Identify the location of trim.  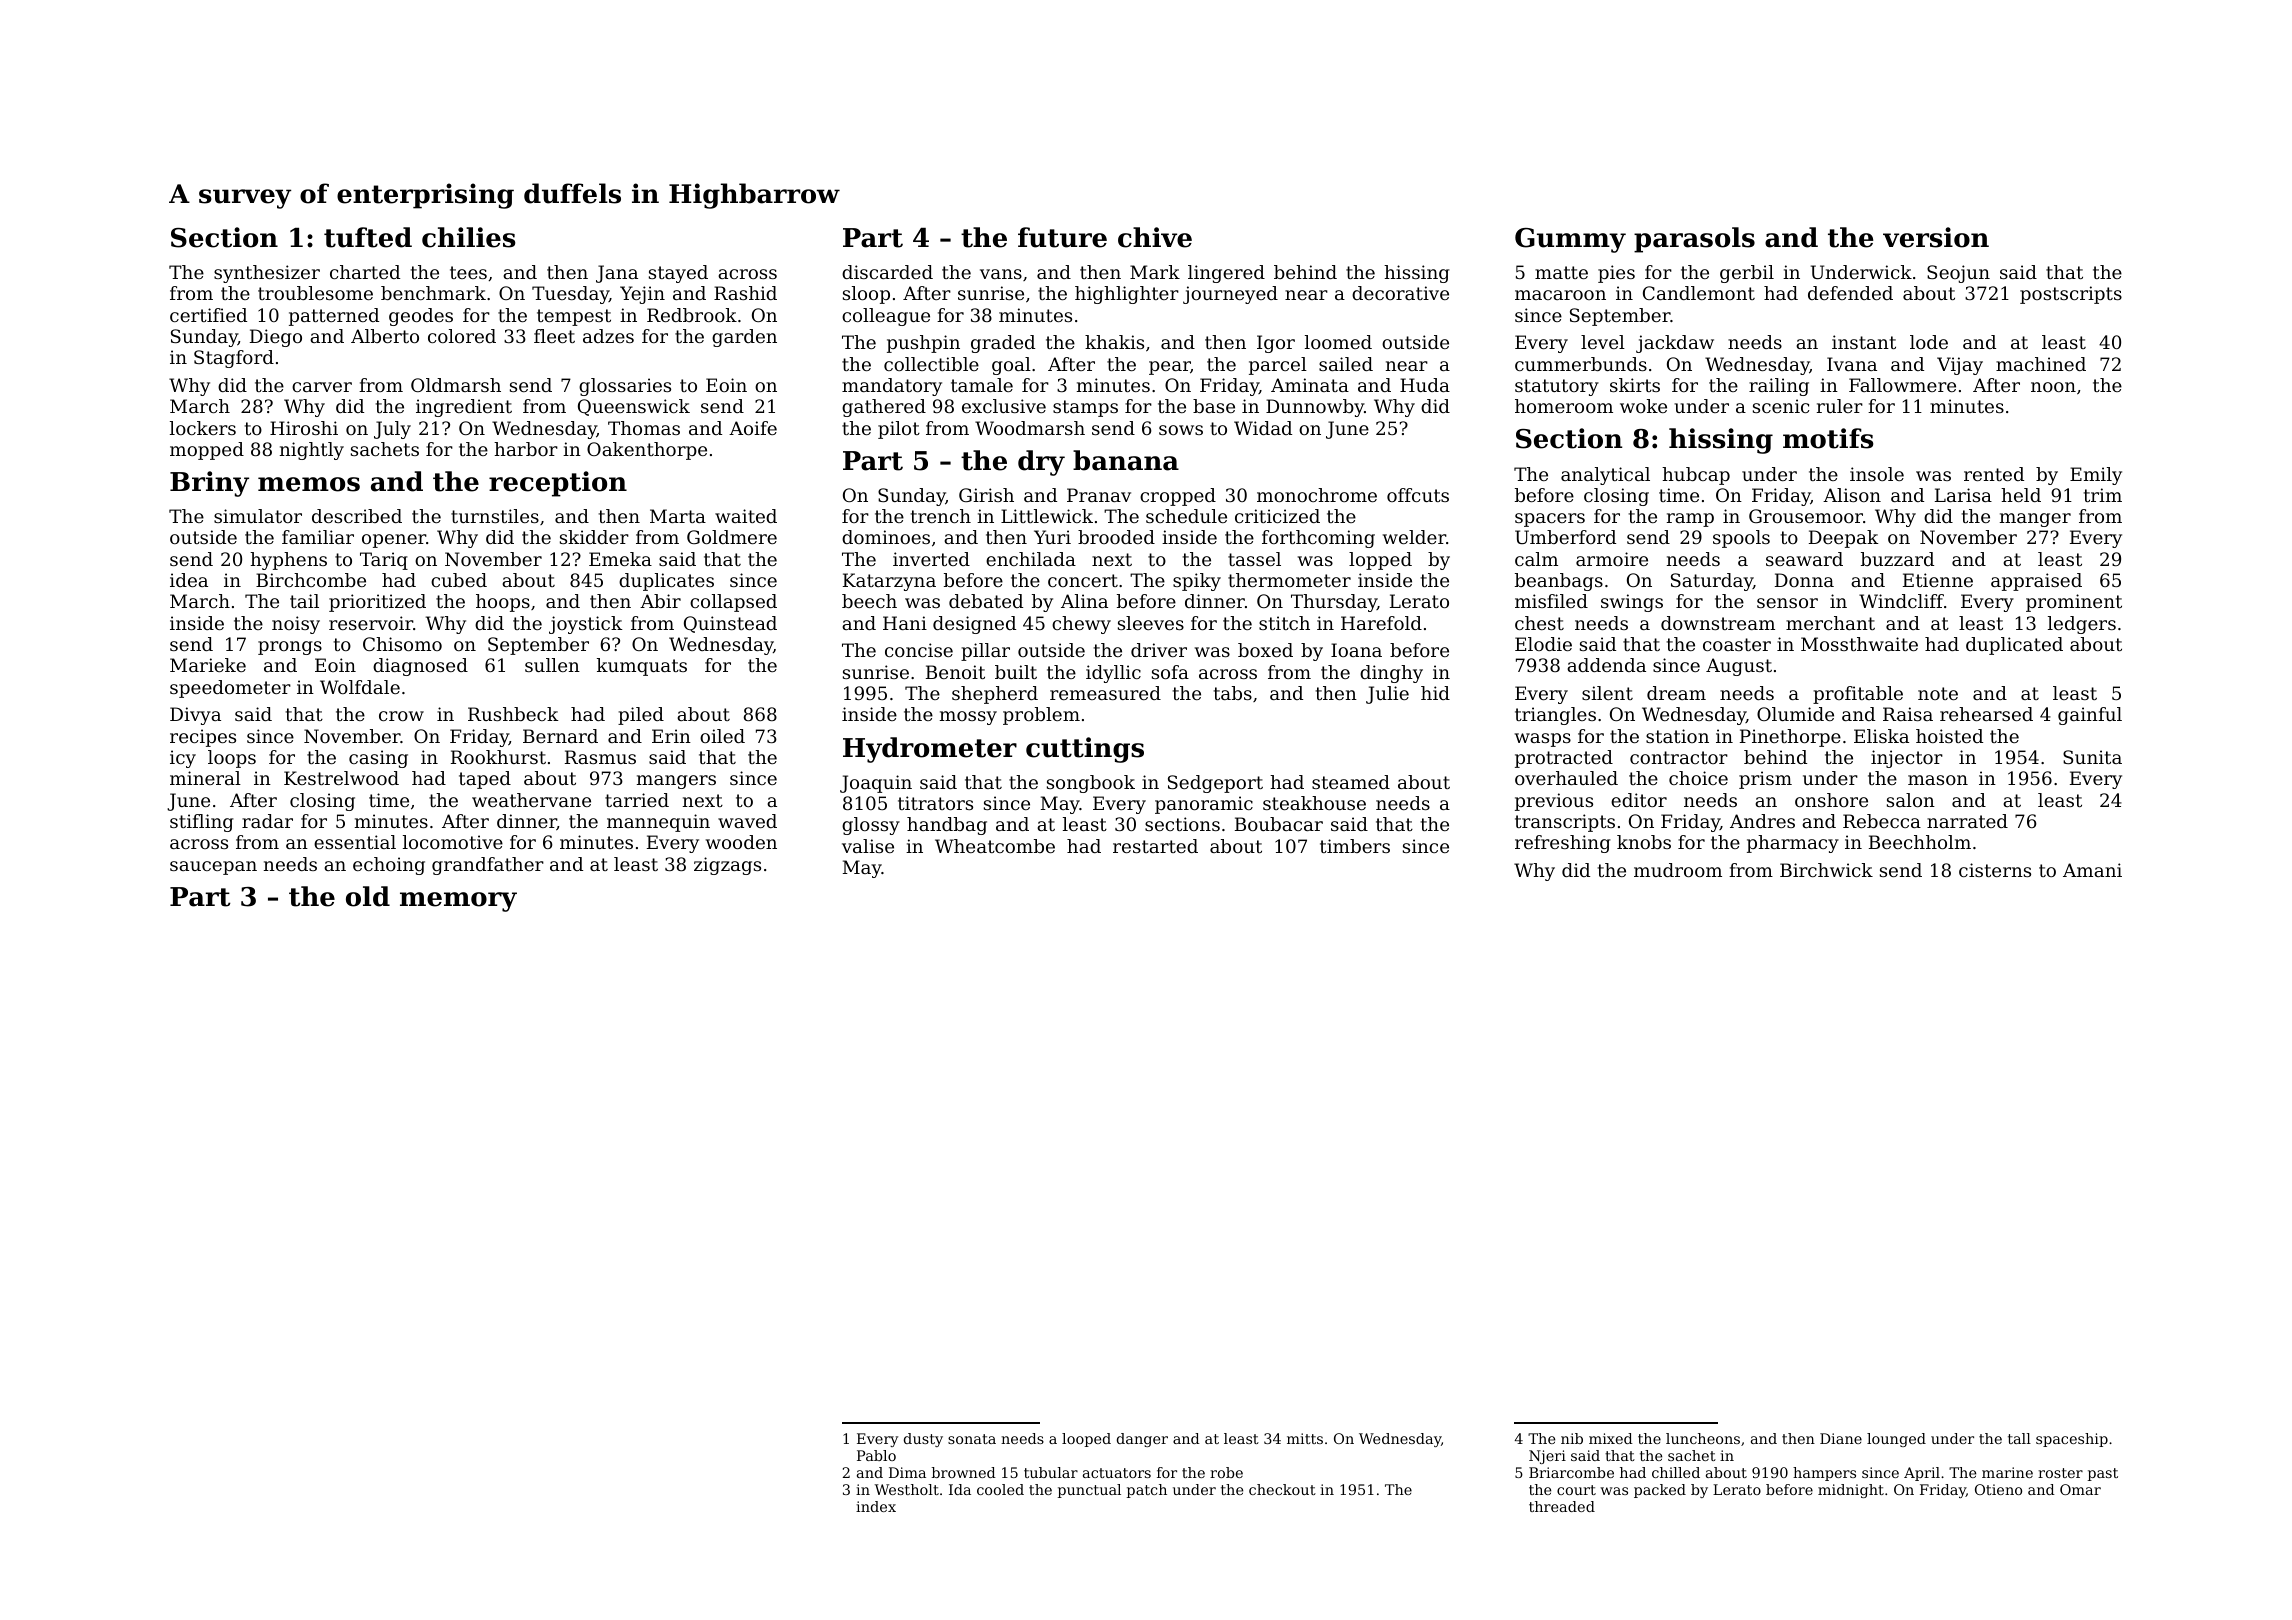
(2103, 495).
